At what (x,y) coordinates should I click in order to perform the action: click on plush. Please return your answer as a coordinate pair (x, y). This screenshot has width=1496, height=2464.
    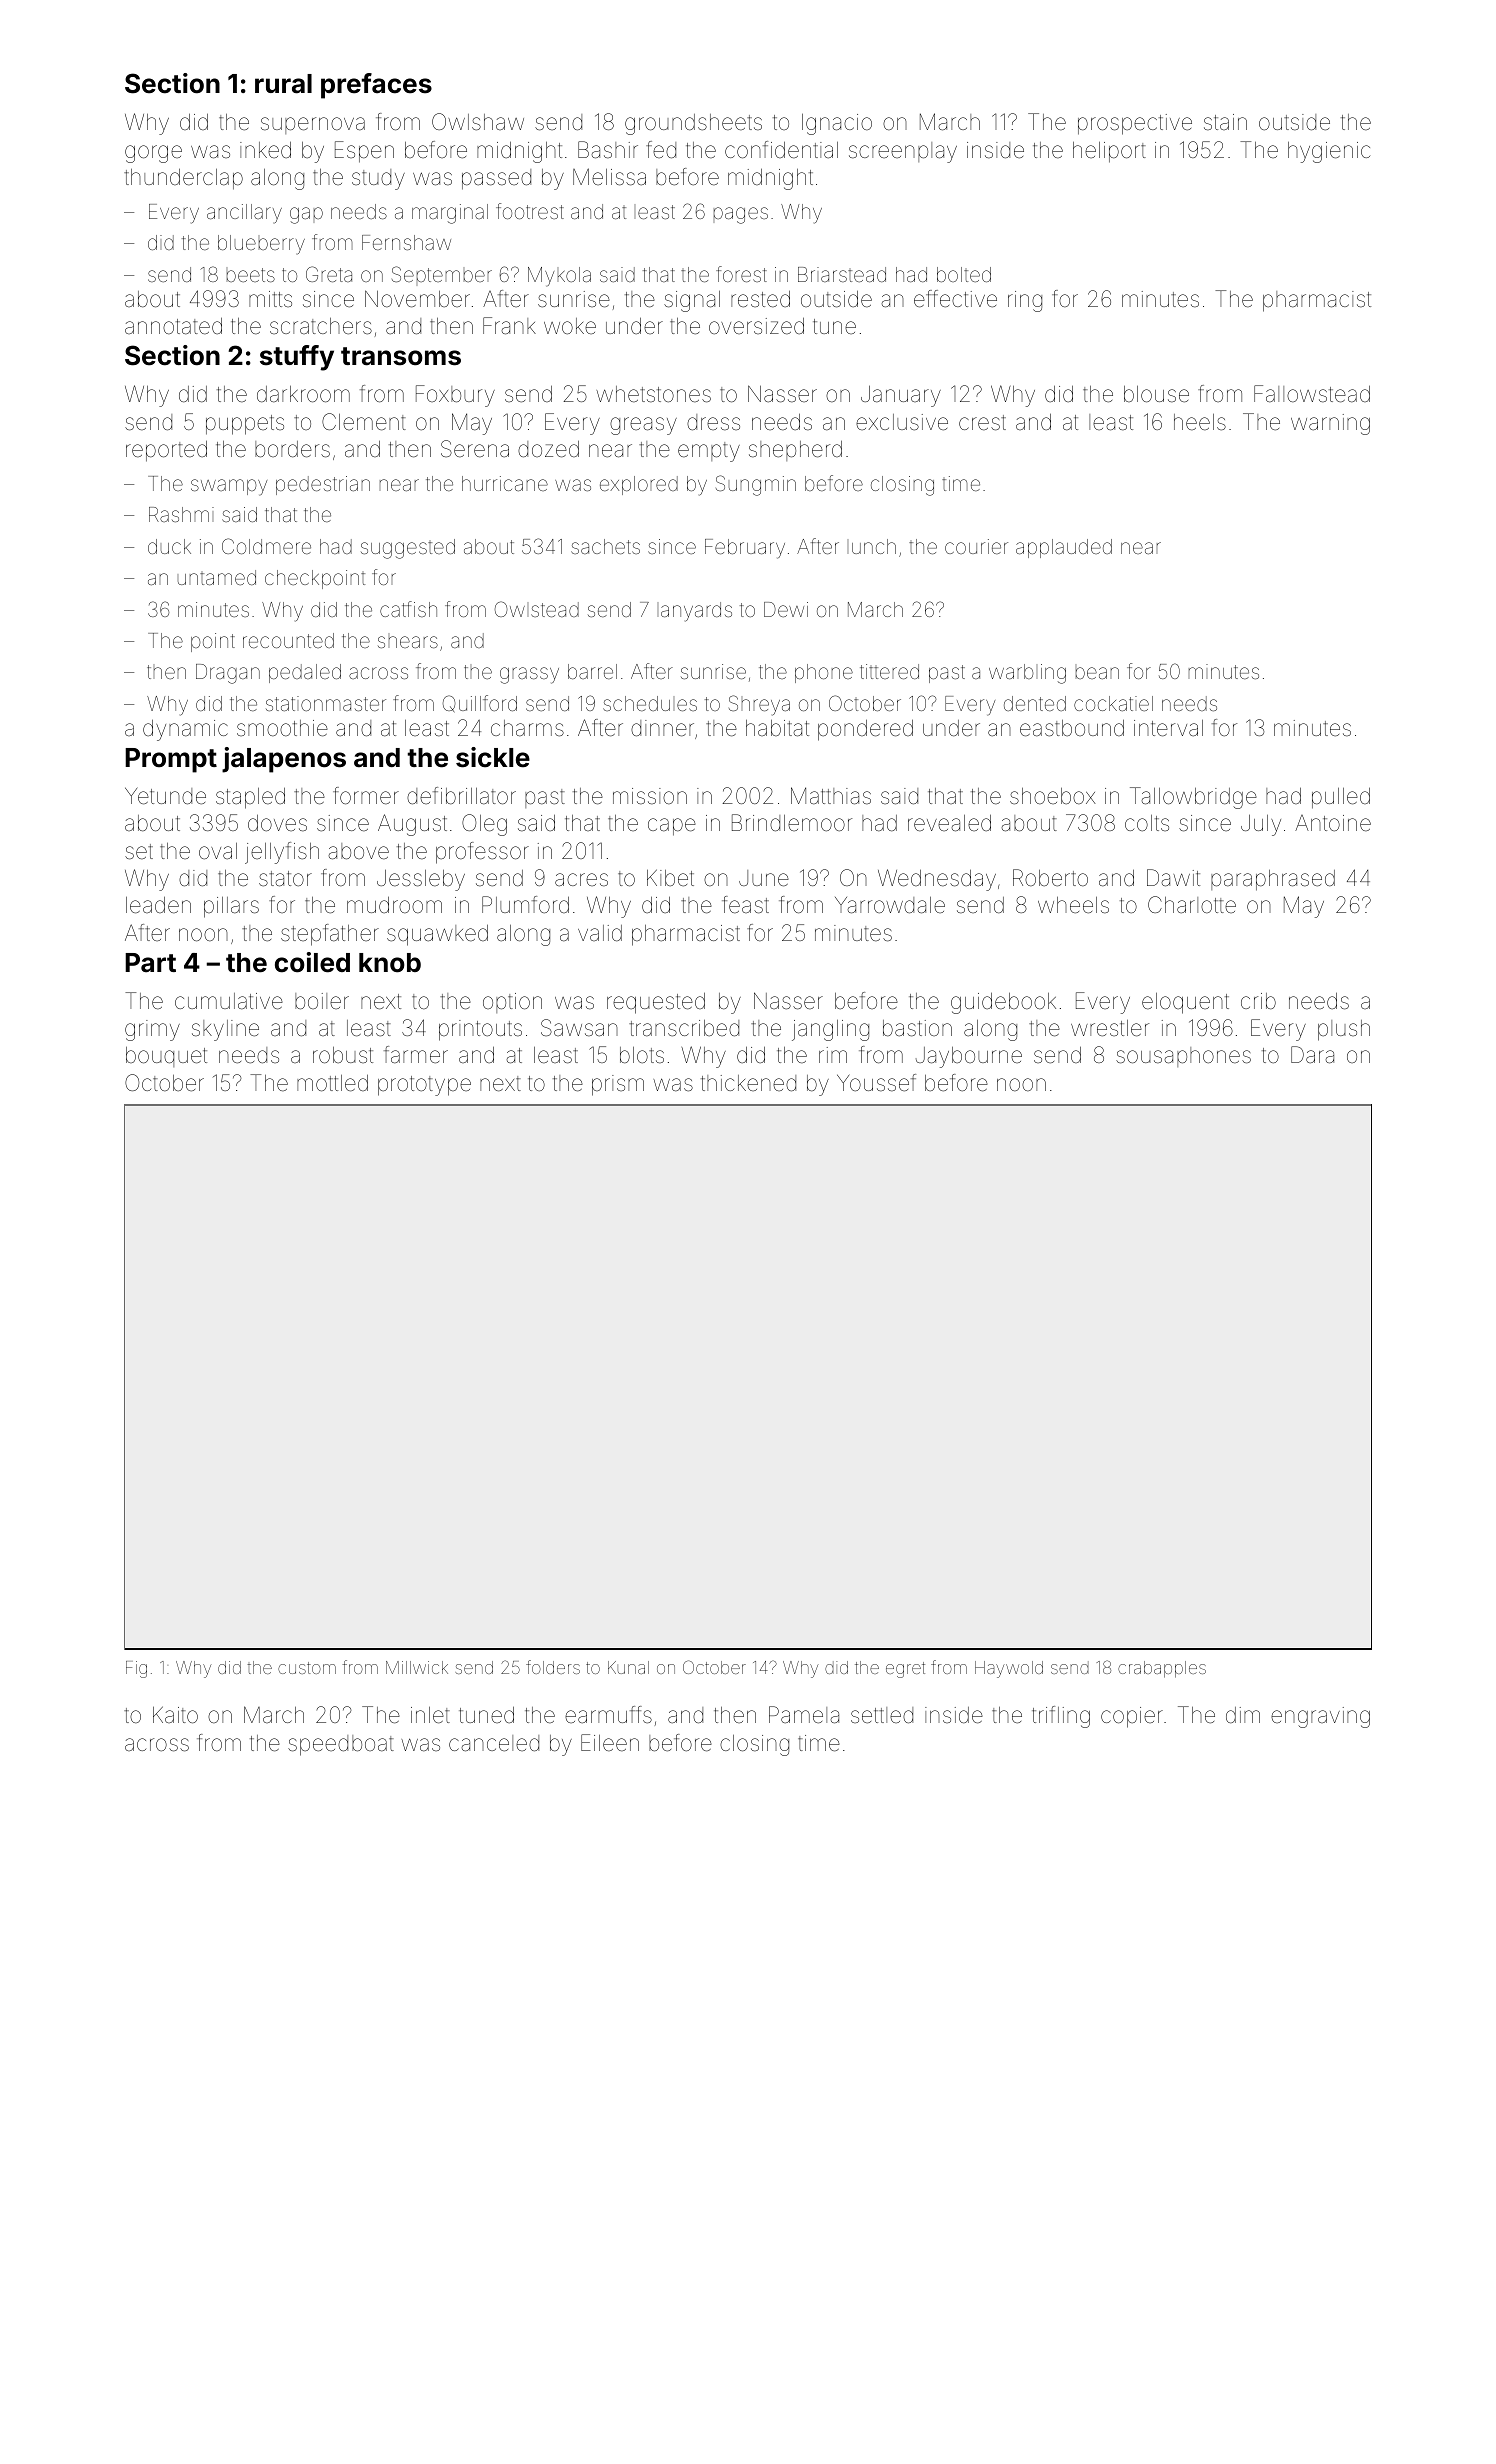
    Looking at the image, I should click on (1344, 1030).
